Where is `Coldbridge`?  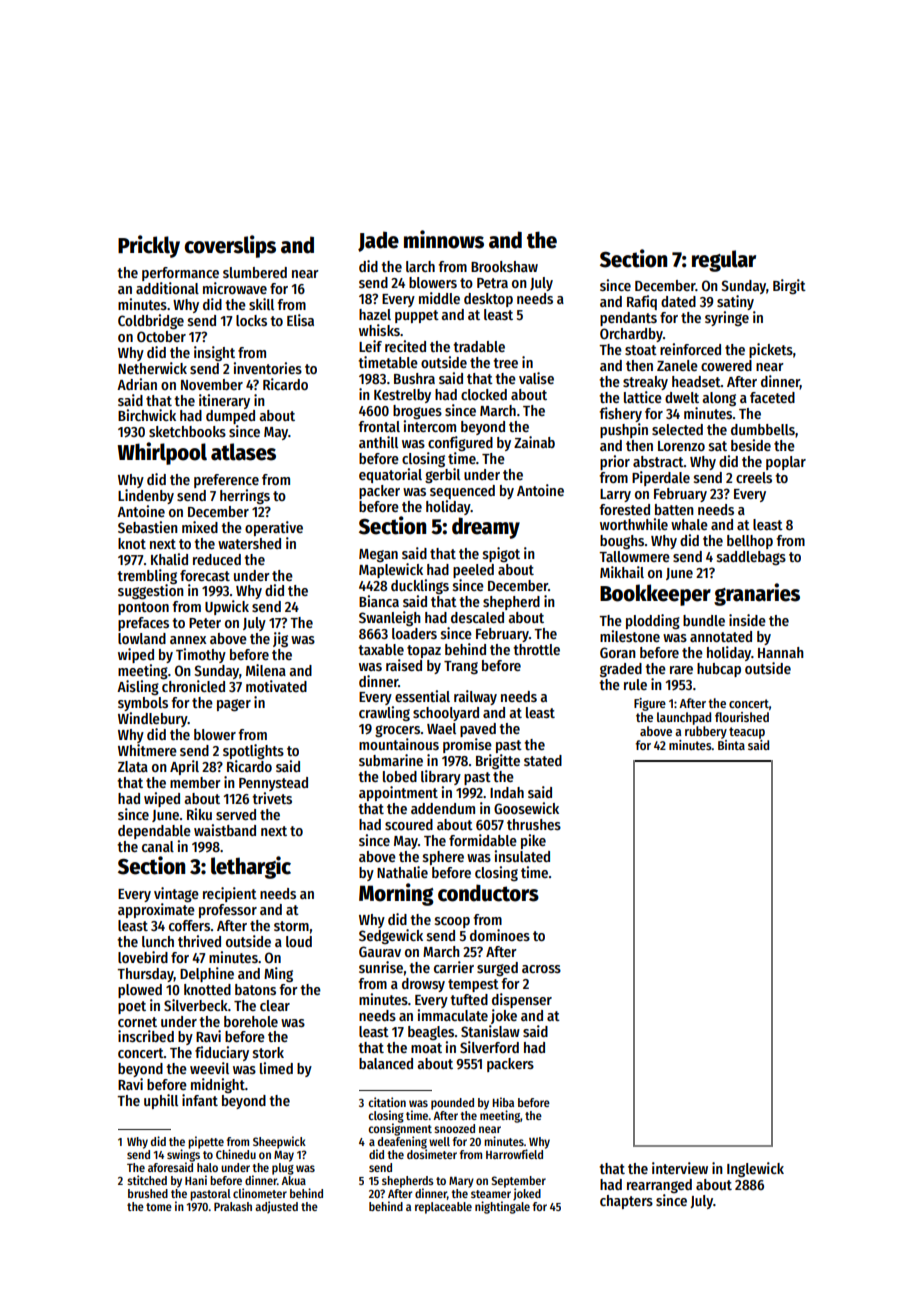
Coldbridge is located at coordinates (151, 321).
